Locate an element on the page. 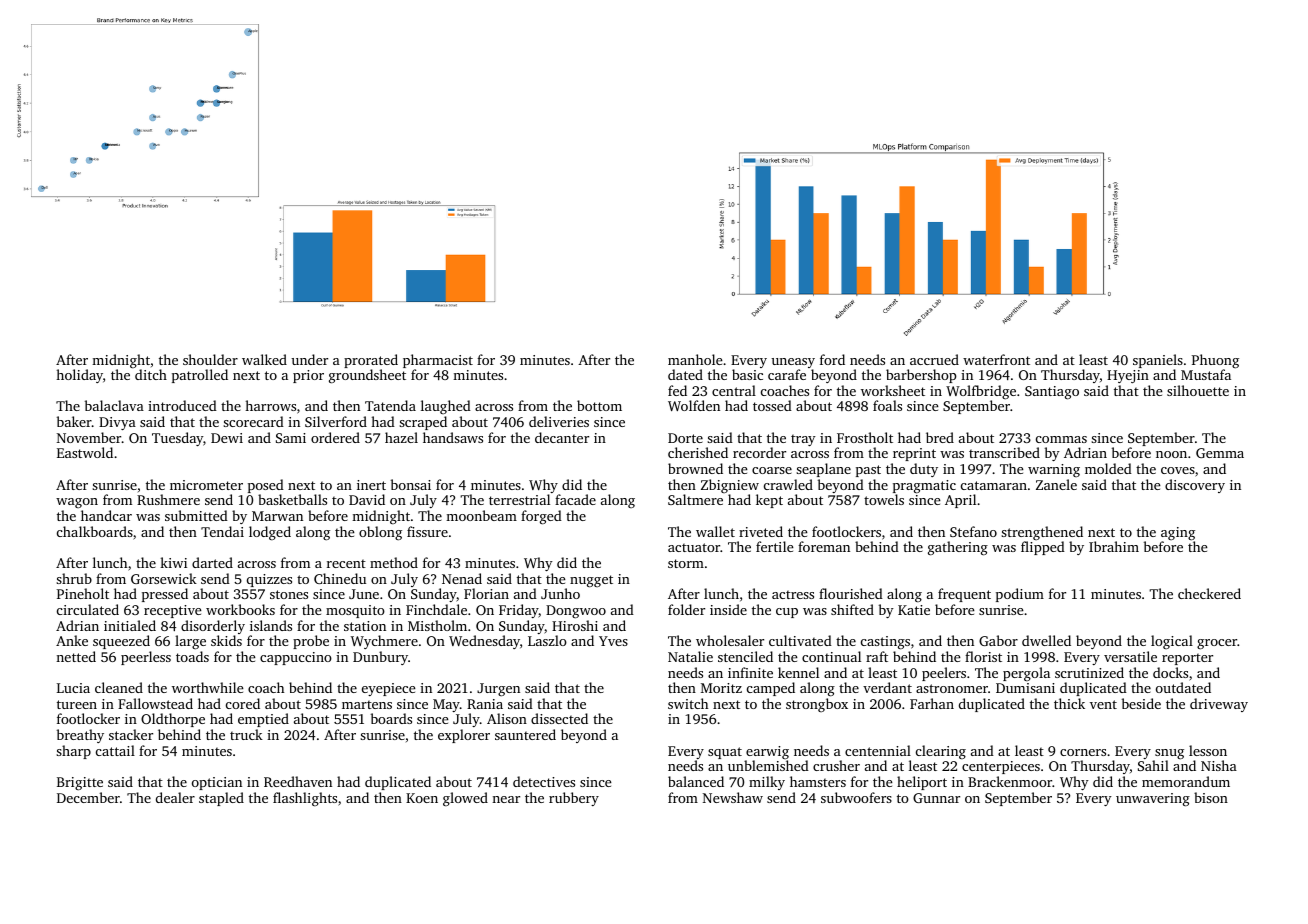 The image size is (1308, 924). fed is located at coordinates (677, 390).
